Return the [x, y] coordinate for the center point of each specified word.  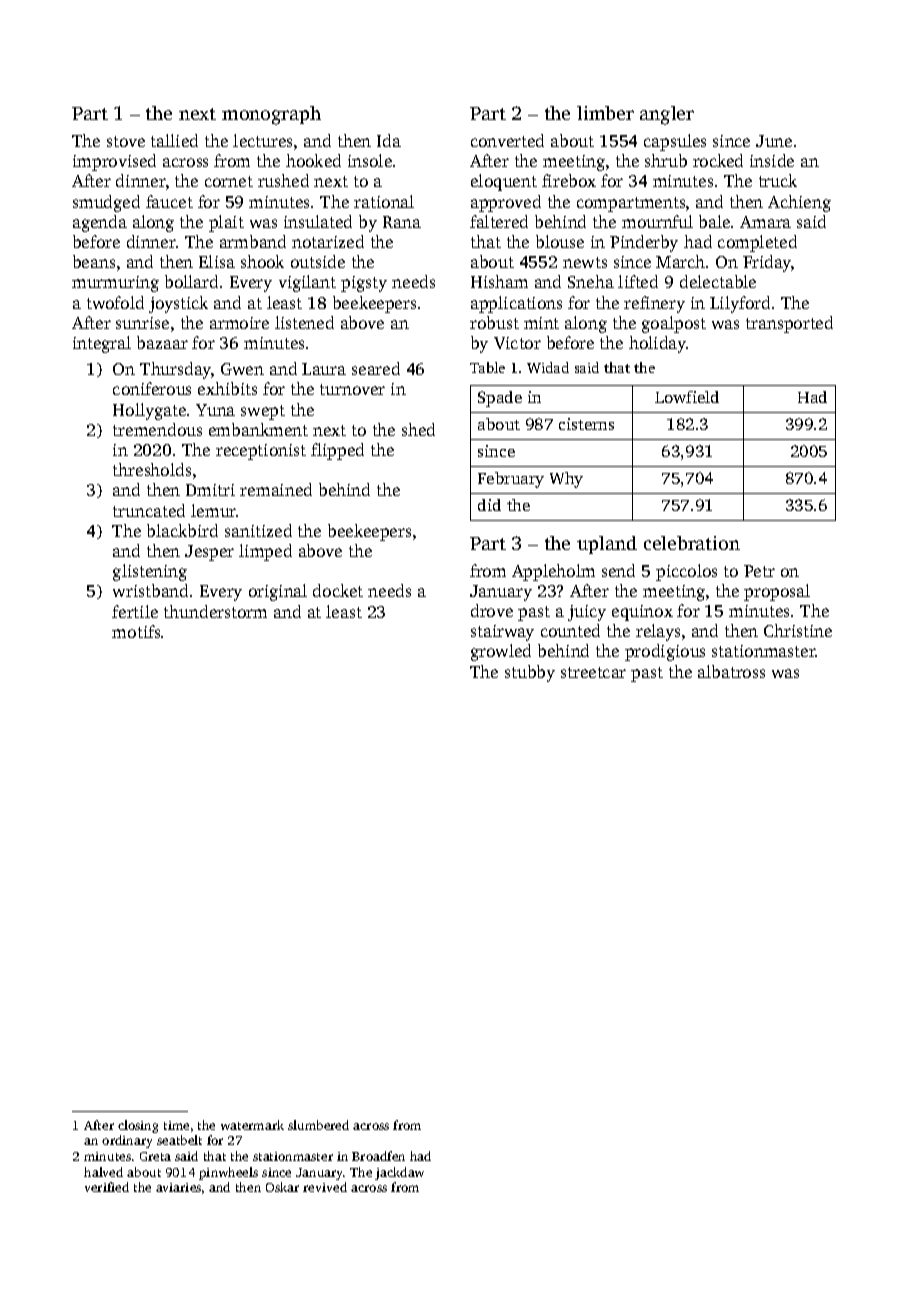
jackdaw [399, 1173]
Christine [798, 630]
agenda [100, 223]
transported [789, 324]
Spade [500, 399]
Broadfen [378, 1156]
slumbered [318, 1125]
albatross [731, 671]
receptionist [261, 452]
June [774, 141]
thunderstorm [215, 611]
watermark [252, 1125]
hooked [313, 160]
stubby [530, 673]
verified [107, 1187]
